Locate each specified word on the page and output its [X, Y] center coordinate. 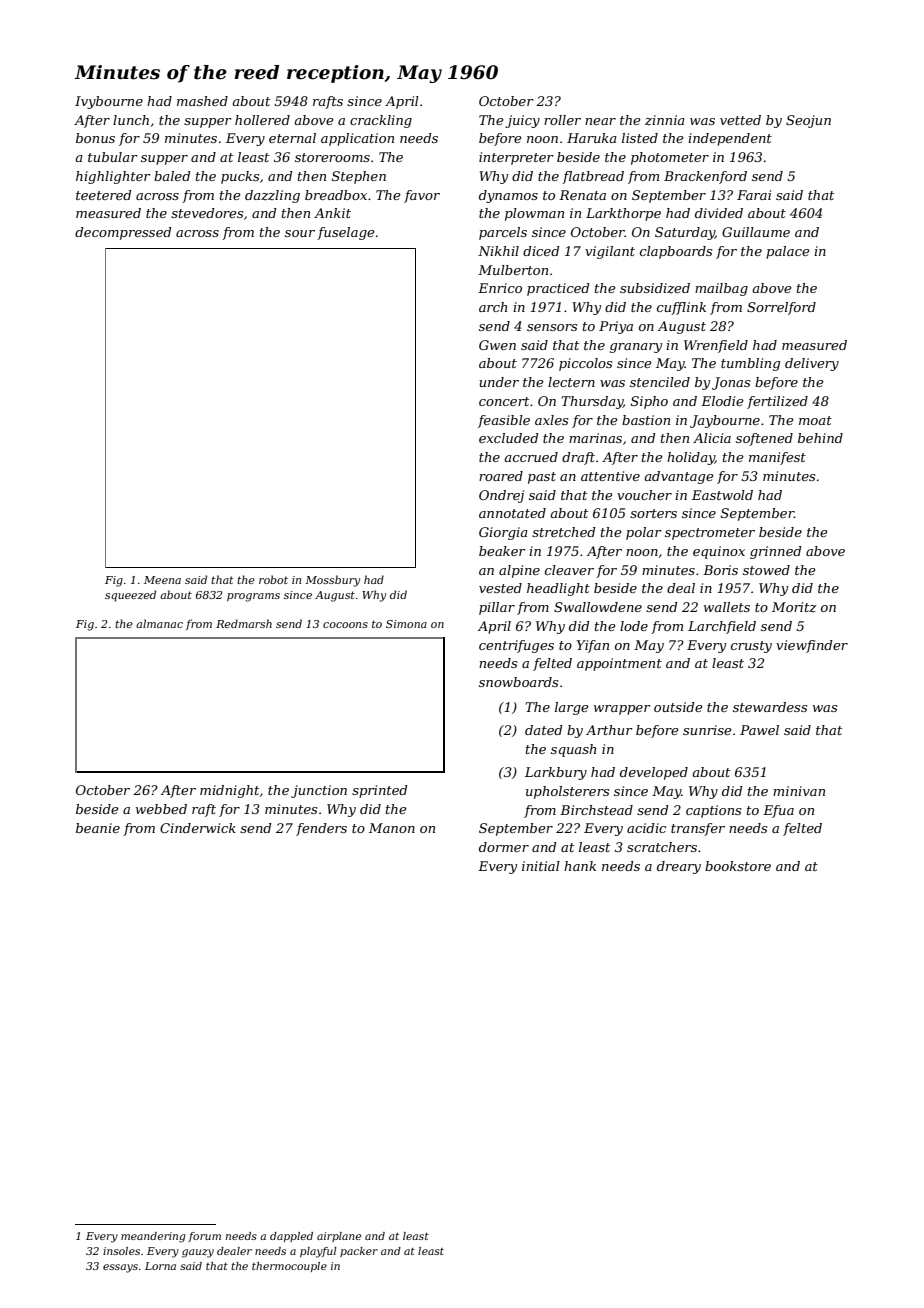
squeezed [130, 596]
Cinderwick [198, 828]
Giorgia [503, 533]
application [357, 139]
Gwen [497, 345]
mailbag [721, 289]
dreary [679, 867]
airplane [339, 1237]
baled [172, 176]
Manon [392, 828]
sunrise [707, 730]
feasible [504, 421]
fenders [321, 829]
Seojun [808, 121]
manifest [777, 458]
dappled [291, 1237]
